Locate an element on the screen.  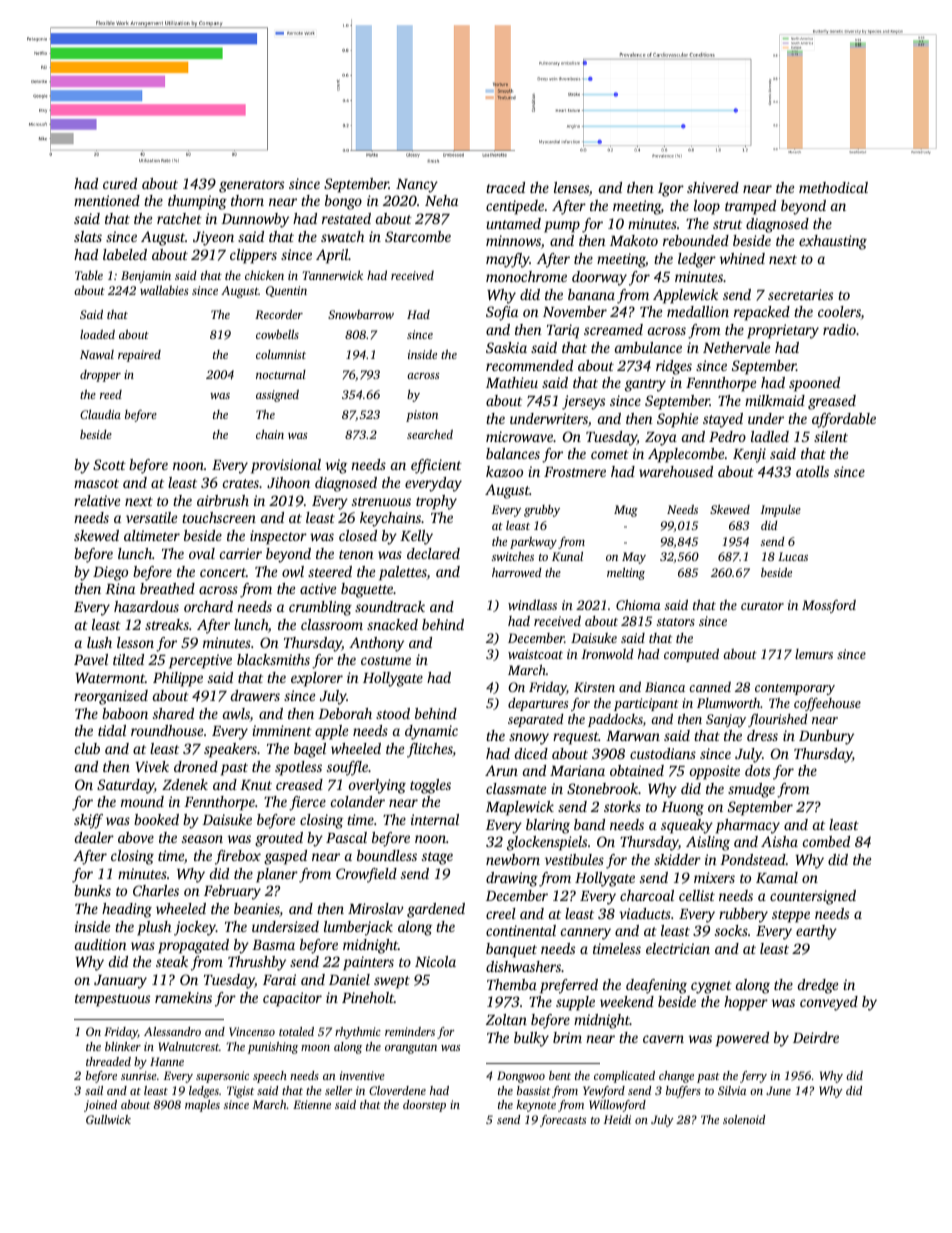
Kenji is located at coordinates (749, 455).
